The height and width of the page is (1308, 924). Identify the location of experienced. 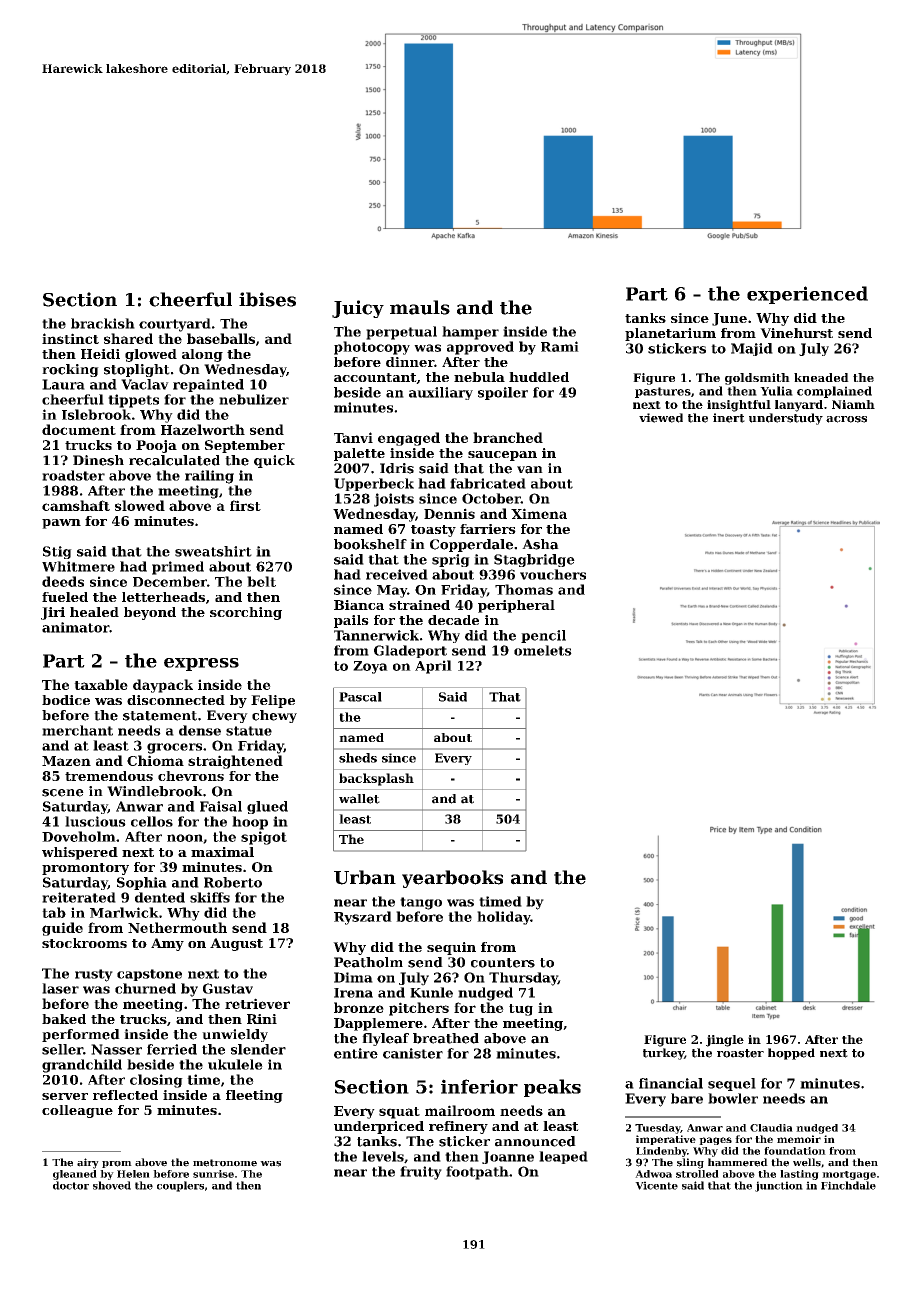
(807, 295).
